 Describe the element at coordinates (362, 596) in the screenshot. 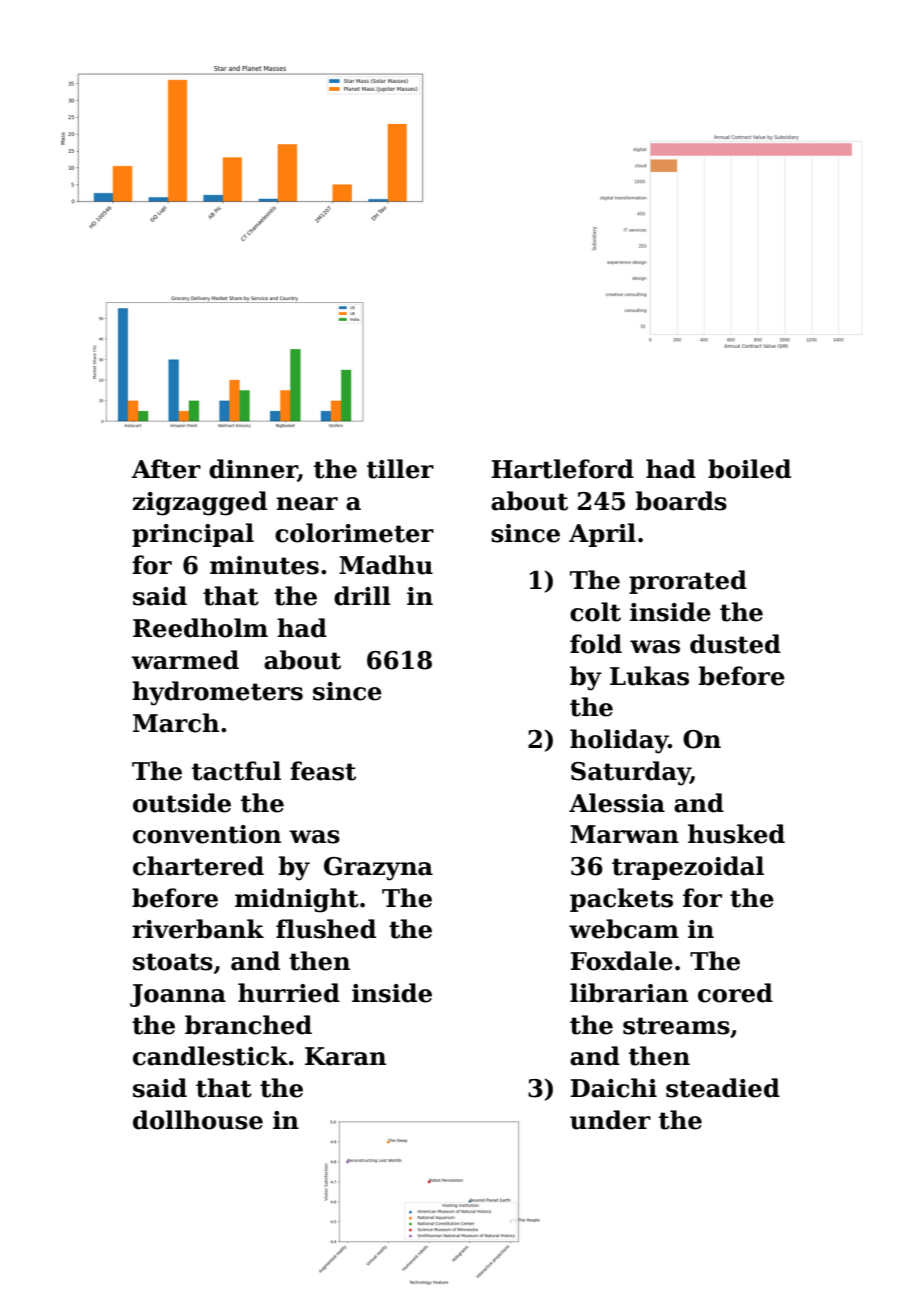

I see `drill` at that location.
